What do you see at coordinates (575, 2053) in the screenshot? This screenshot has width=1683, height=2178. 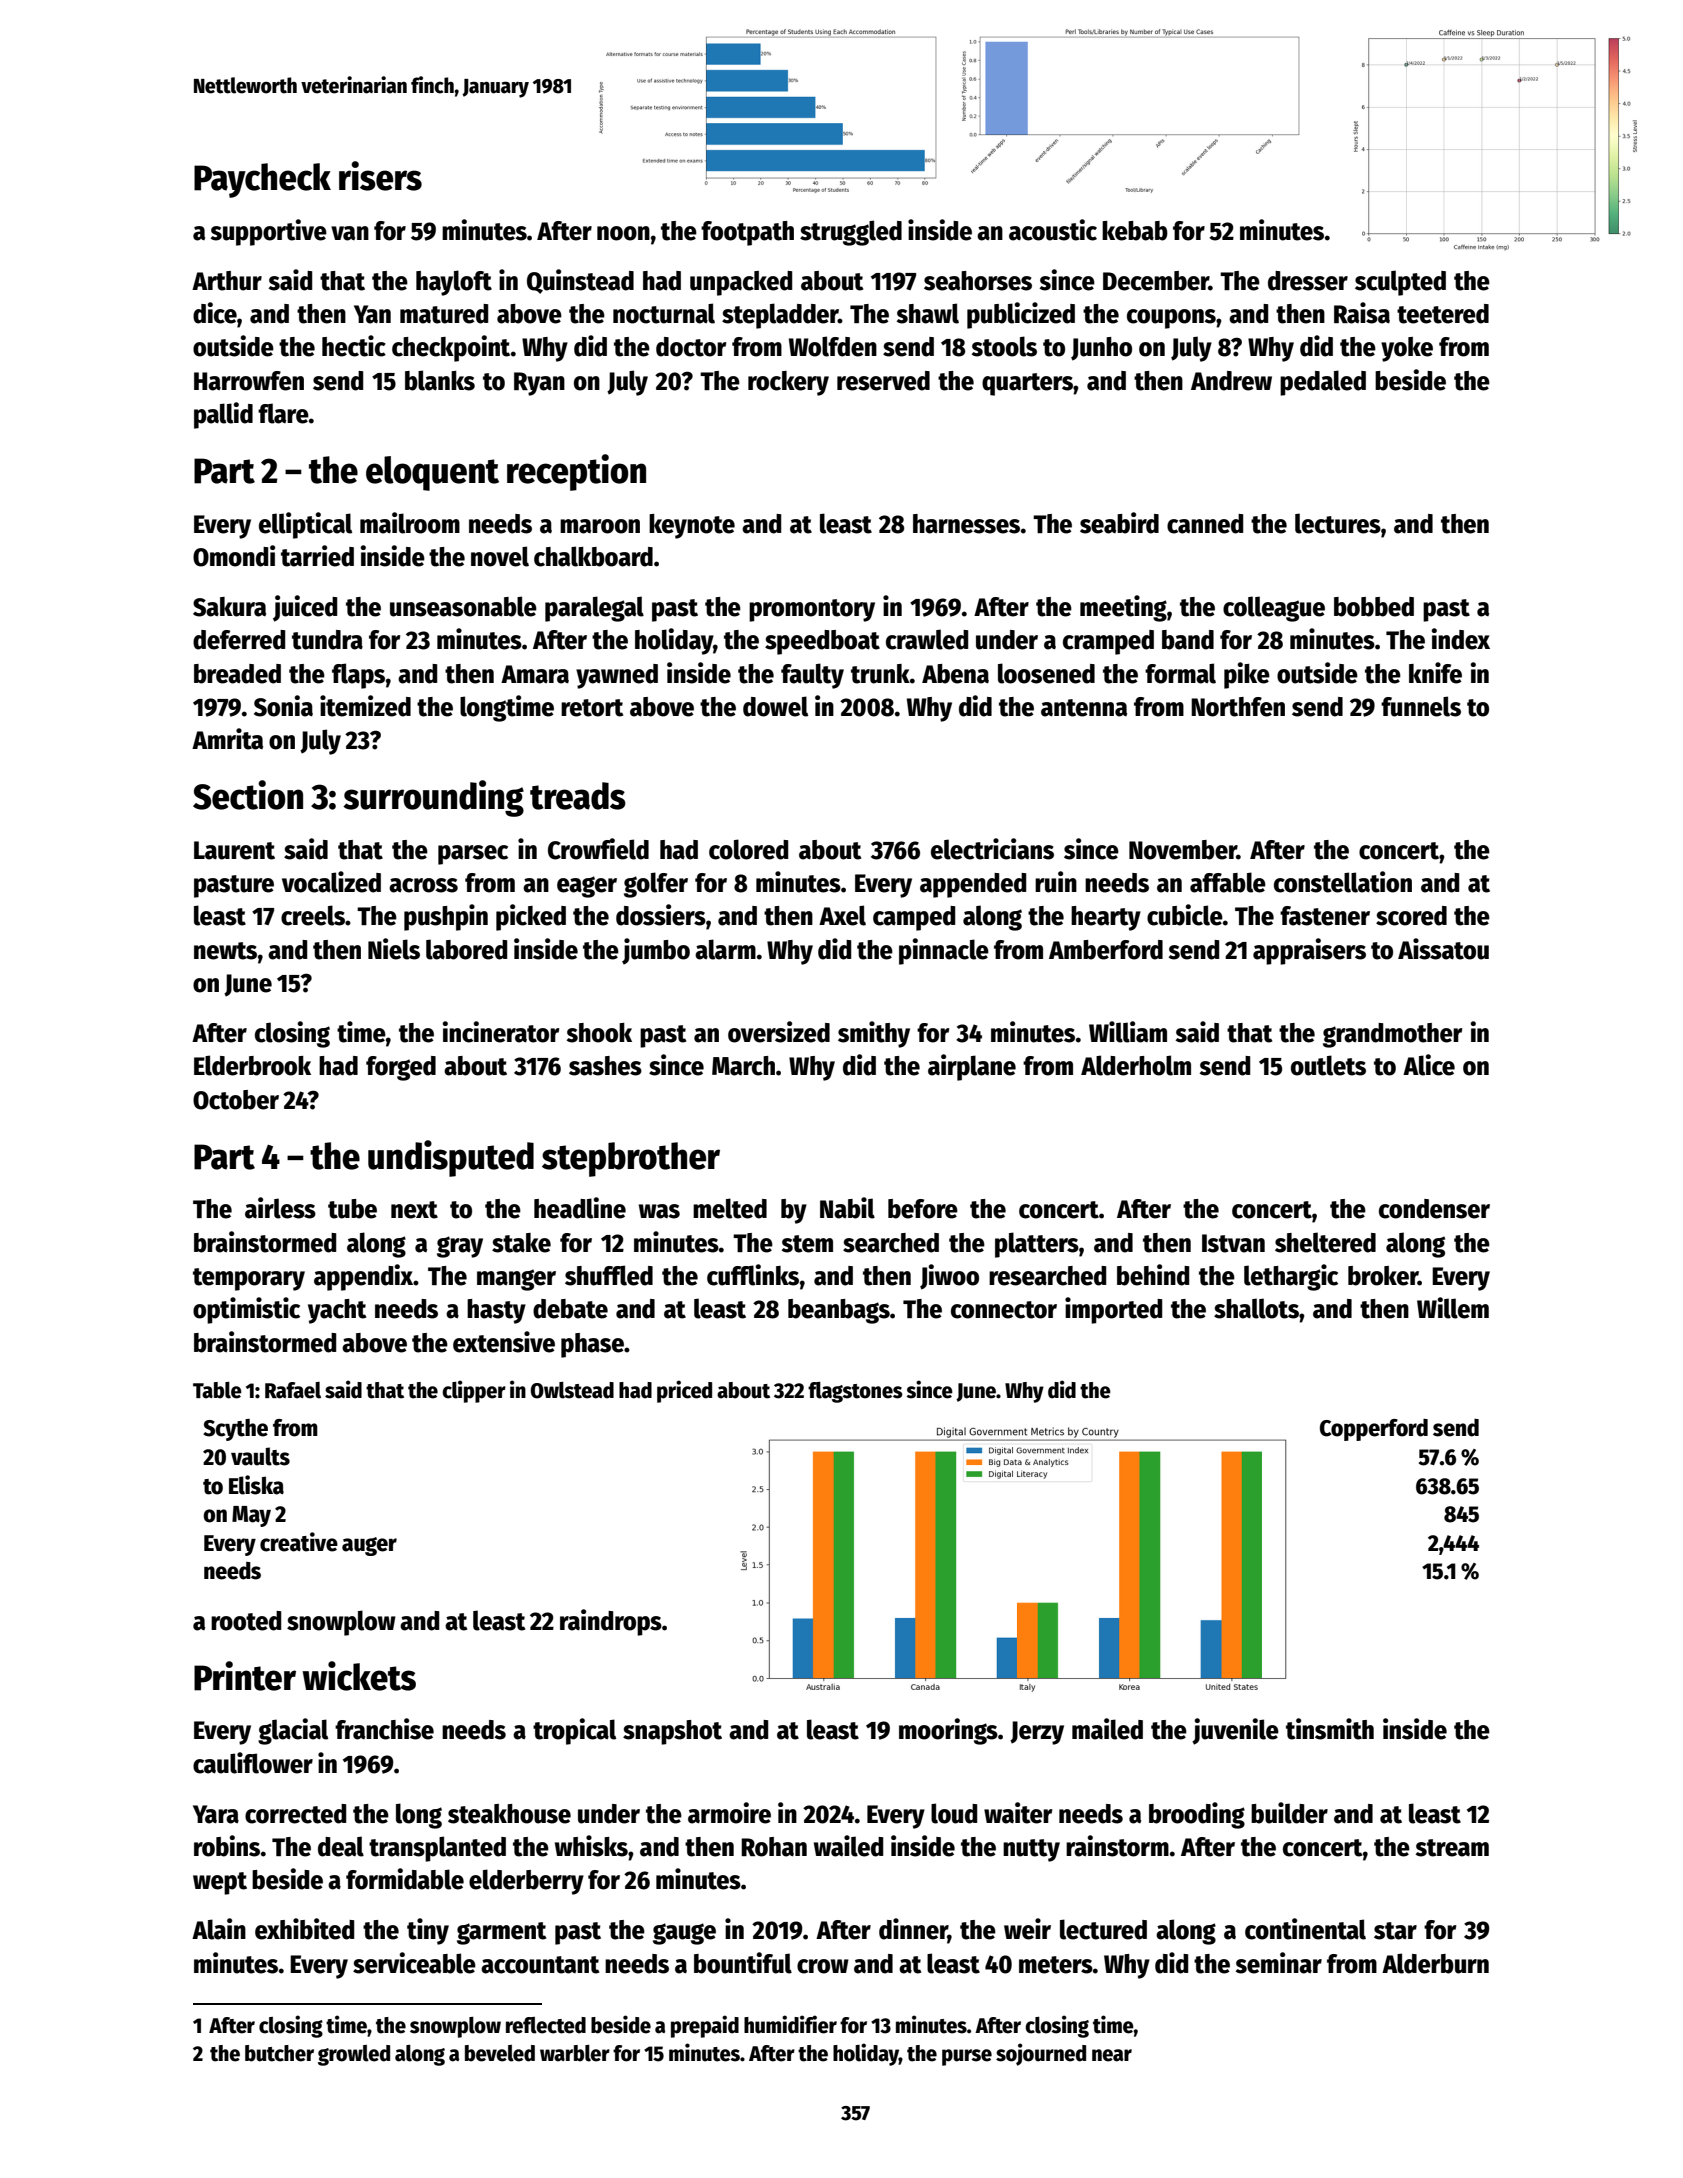 I see `warbler` at bounding box center [575, 2053].
